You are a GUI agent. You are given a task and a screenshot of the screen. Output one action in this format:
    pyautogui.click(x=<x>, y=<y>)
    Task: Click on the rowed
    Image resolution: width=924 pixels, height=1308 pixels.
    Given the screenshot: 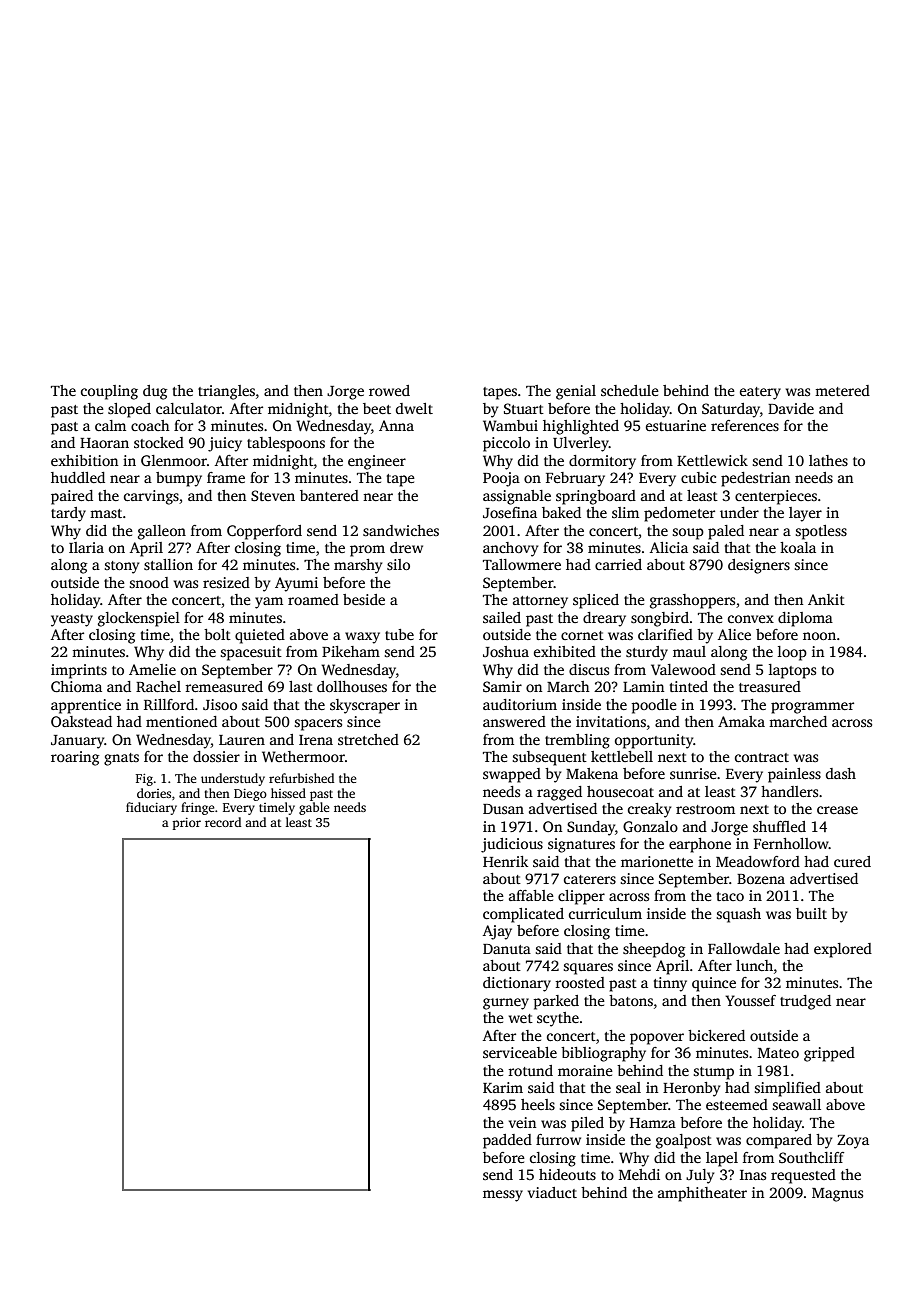 What is the action you would take?
    pyautogui.click(x=389, y=390)
